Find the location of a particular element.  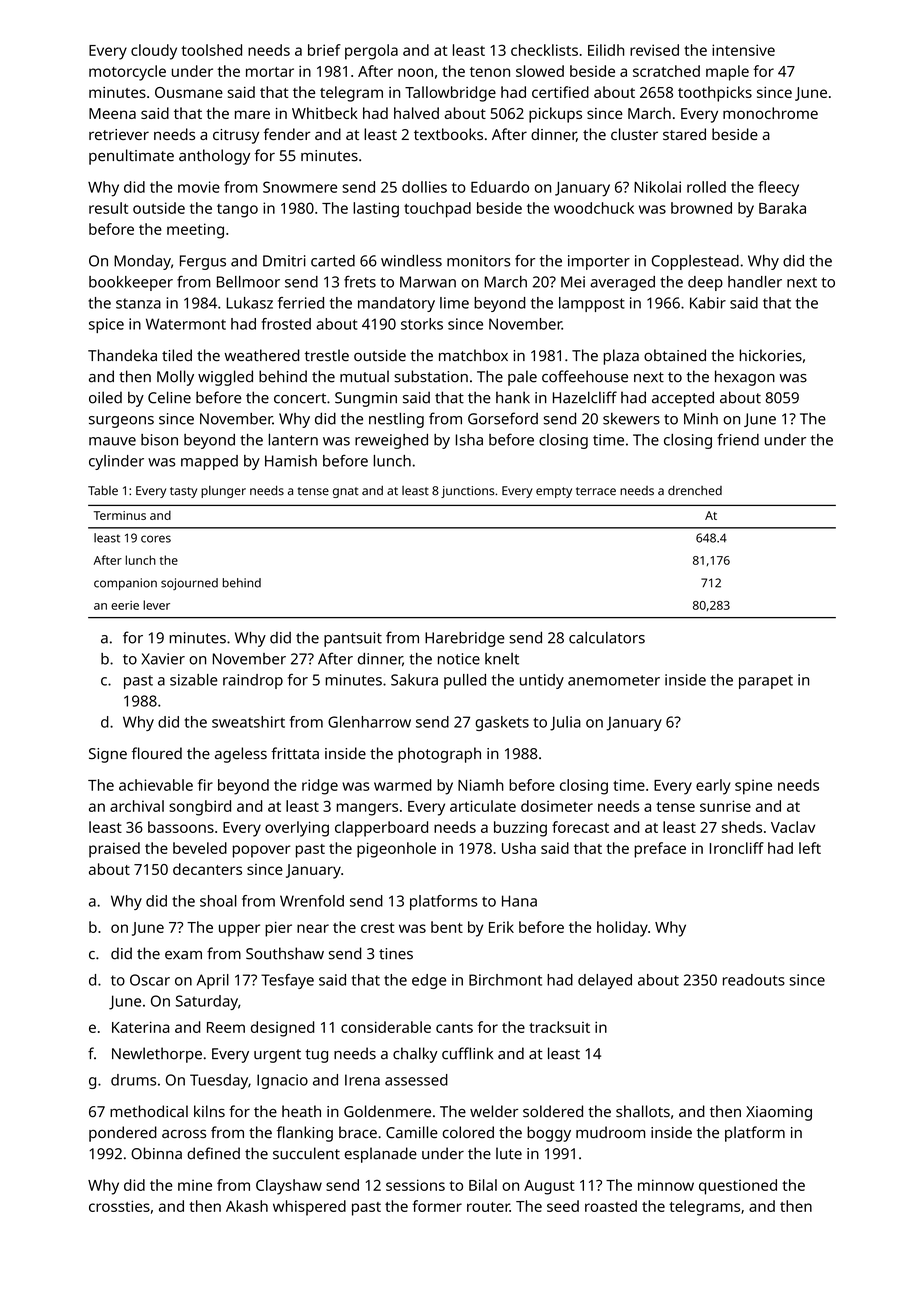

Meena is located at coordinates (112, 113).
